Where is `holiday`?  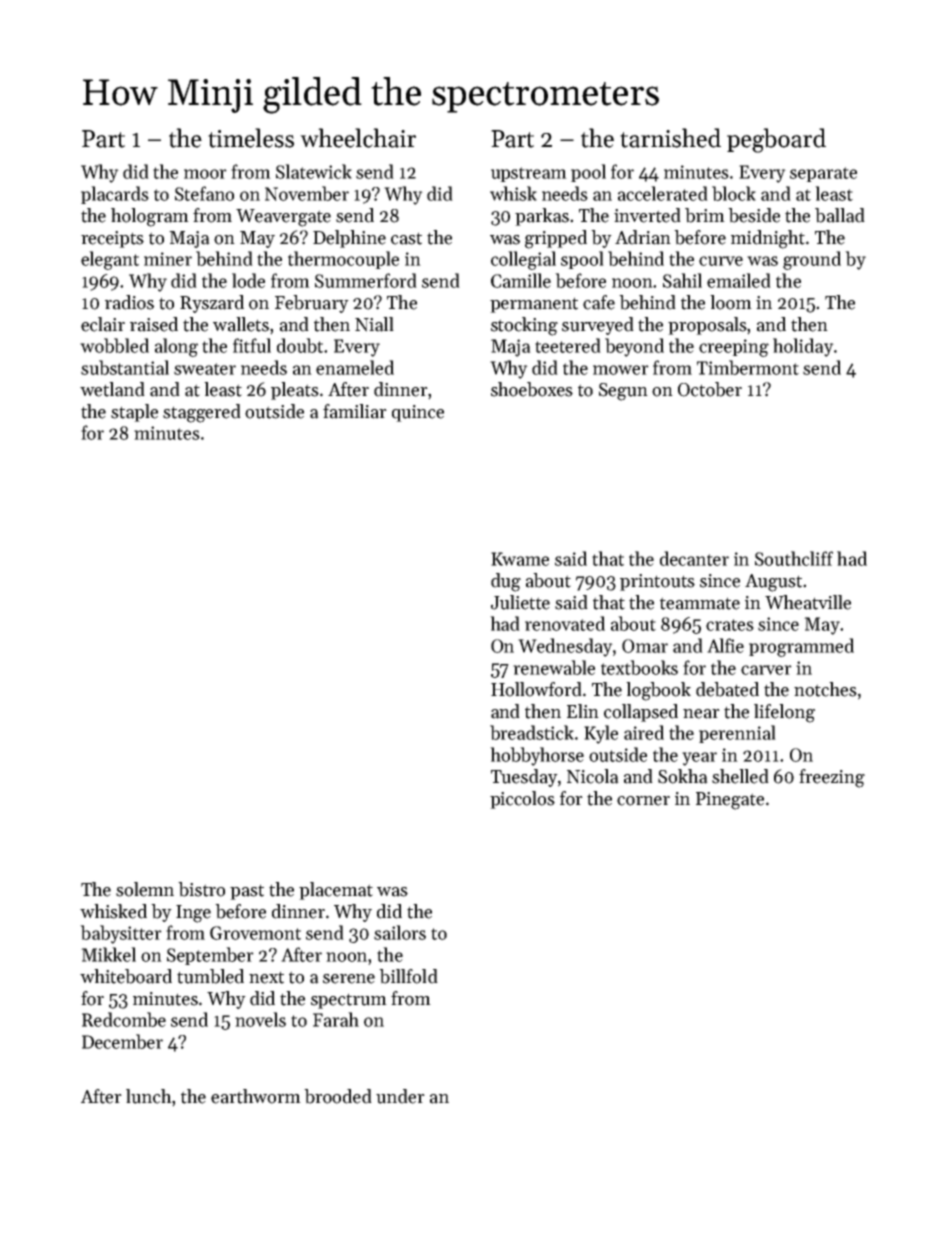 holiday is located at coordinates (803, 347).
